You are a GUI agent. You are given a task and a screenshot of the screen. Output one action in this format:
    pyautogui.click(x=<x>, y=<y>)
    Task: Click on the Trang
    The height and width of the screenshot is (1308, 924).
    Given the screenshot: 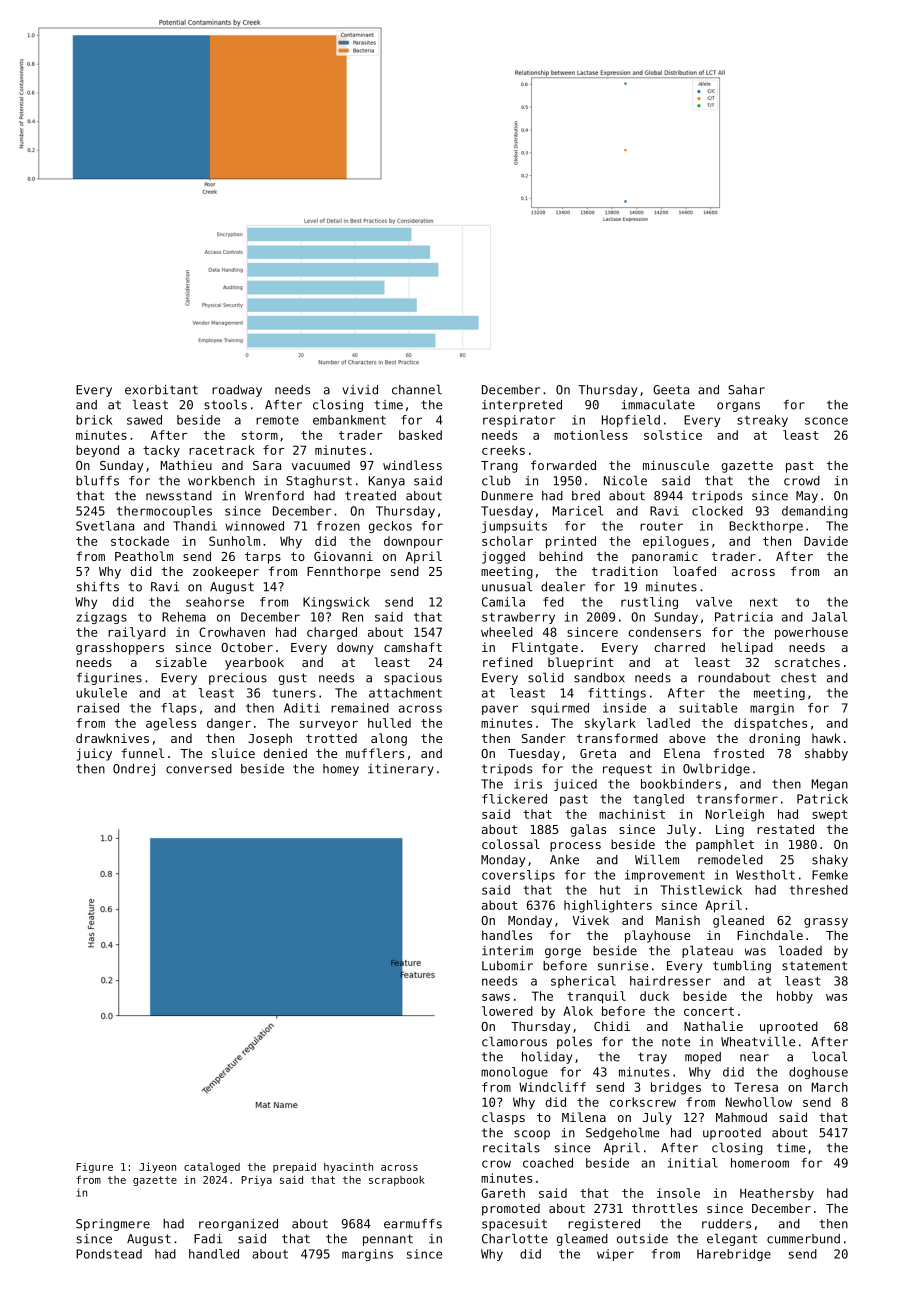 What is the action you would take?
    pyautogui.click(x=499, y=467)
